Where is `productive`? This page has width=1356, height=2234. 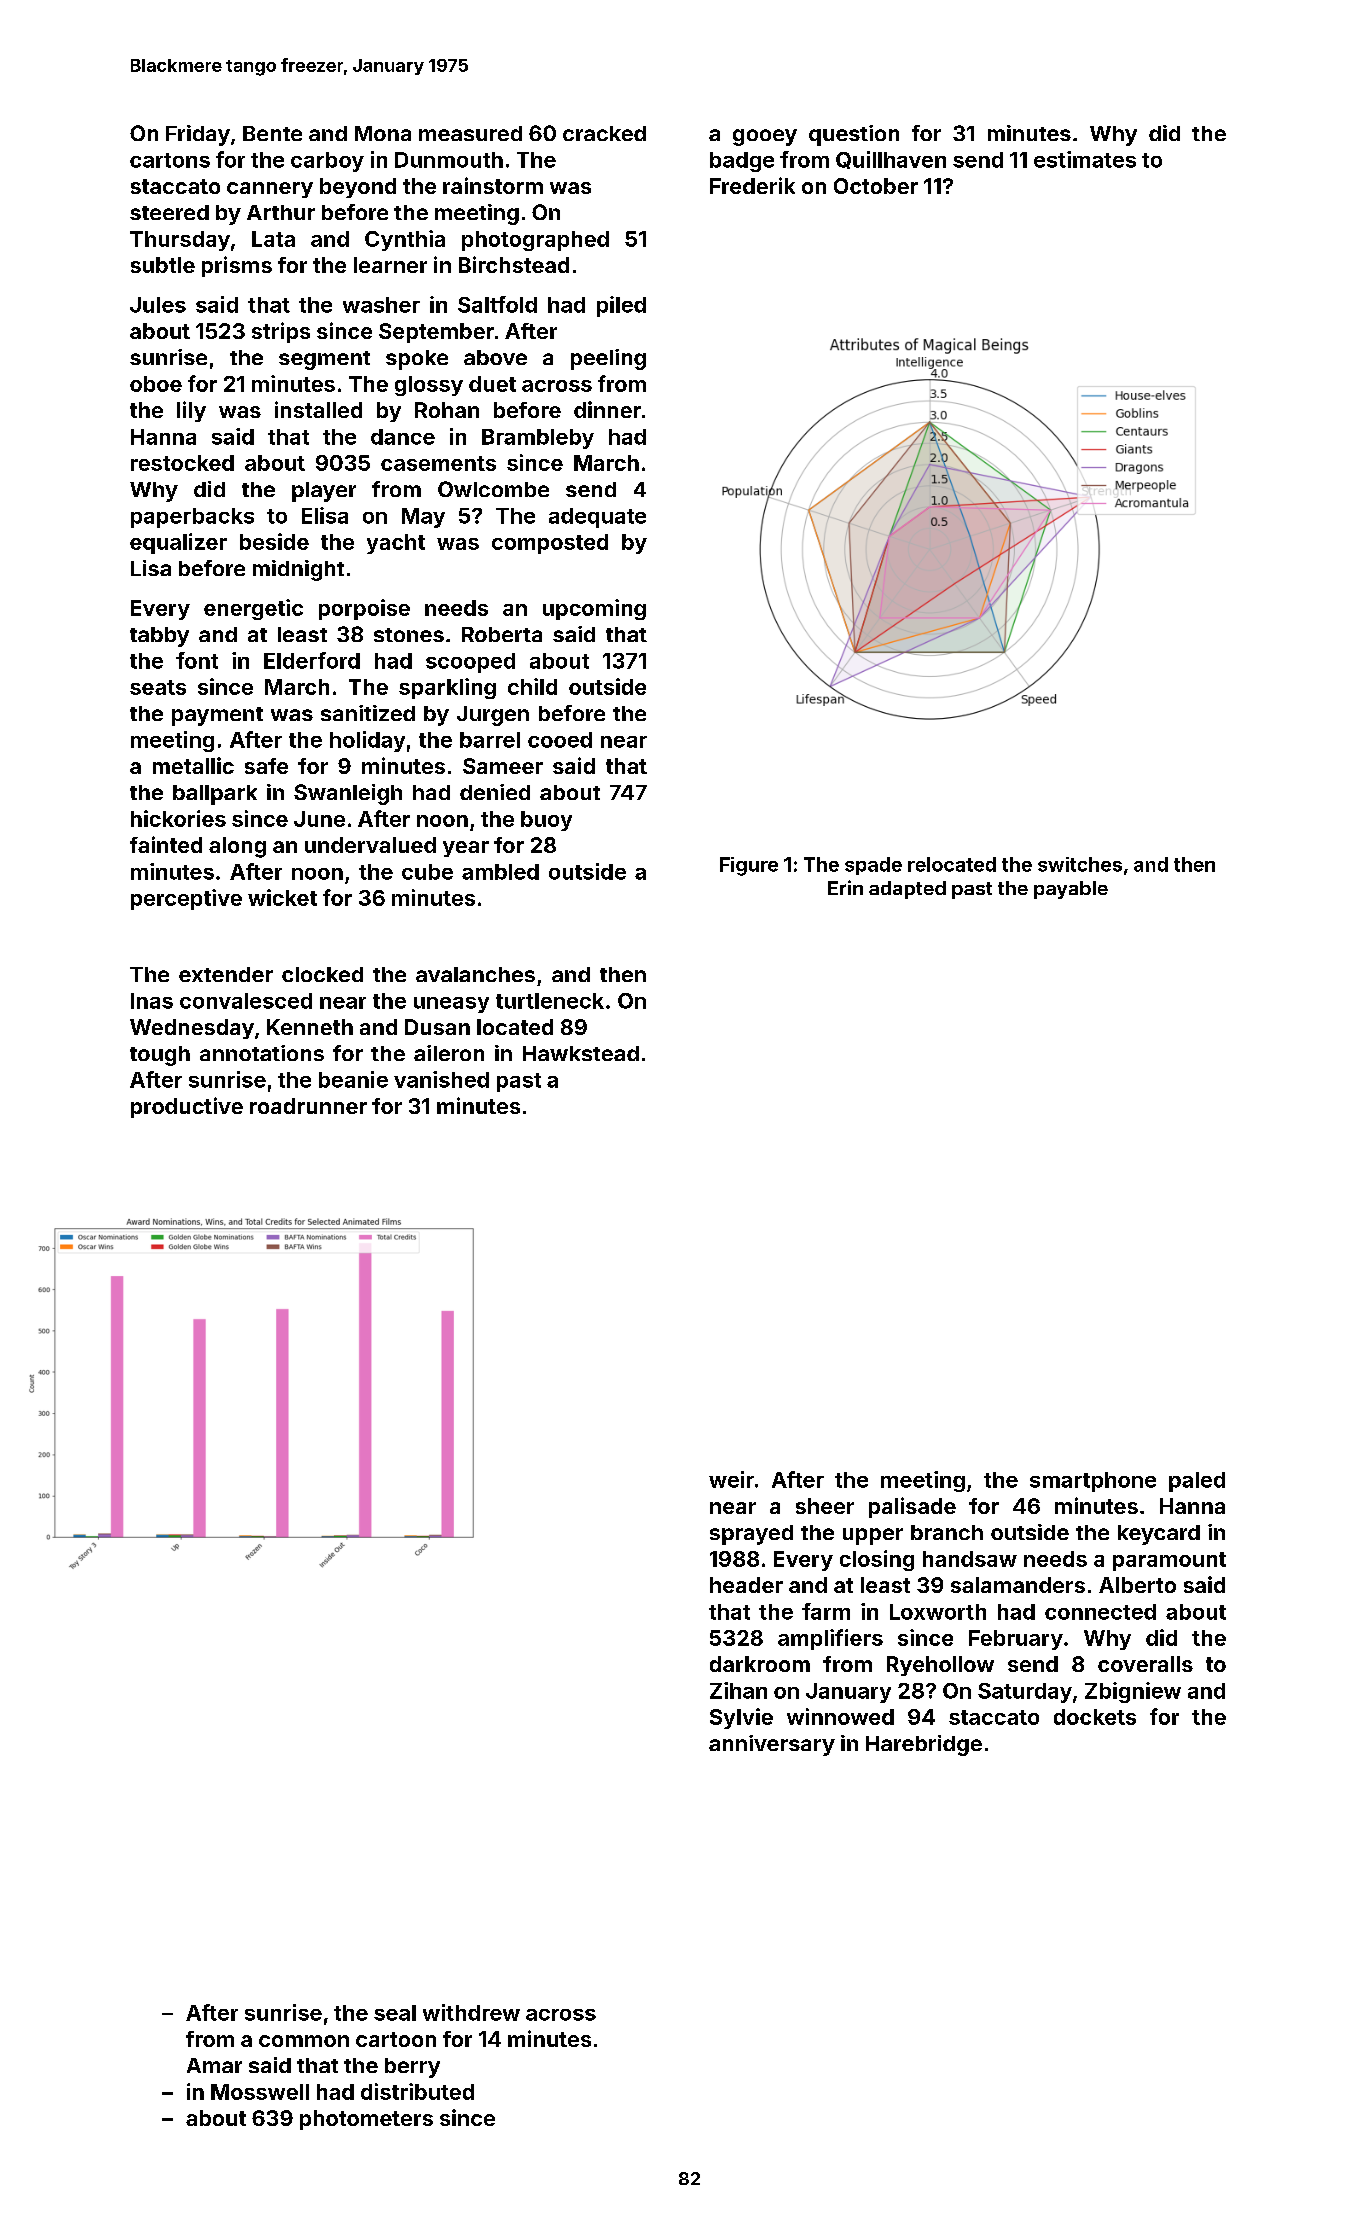
productive is located at coordinates (187, 1107).
